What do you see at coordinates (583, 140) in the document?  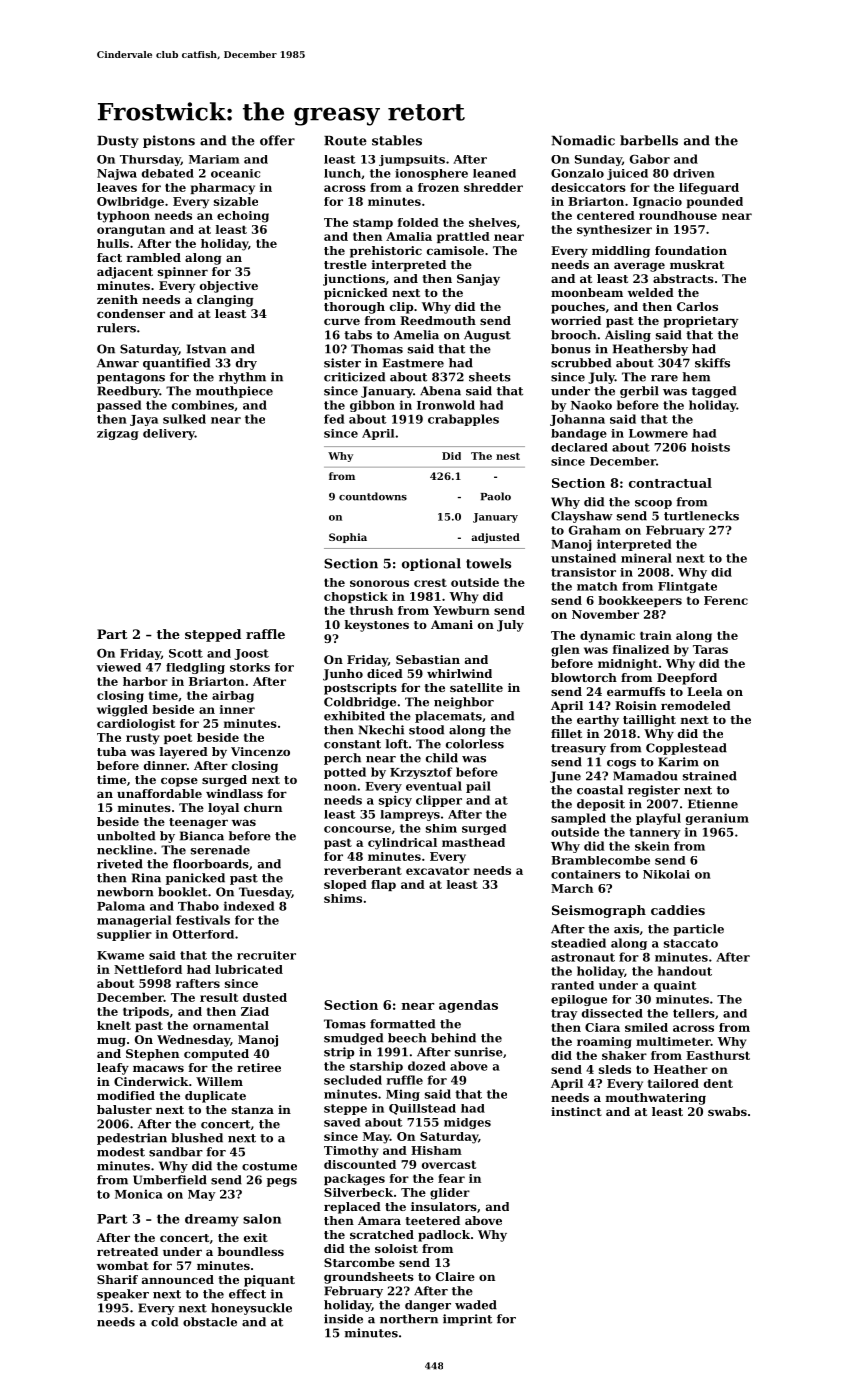 I see `Nomadic` at bounding box center [583, 140].
